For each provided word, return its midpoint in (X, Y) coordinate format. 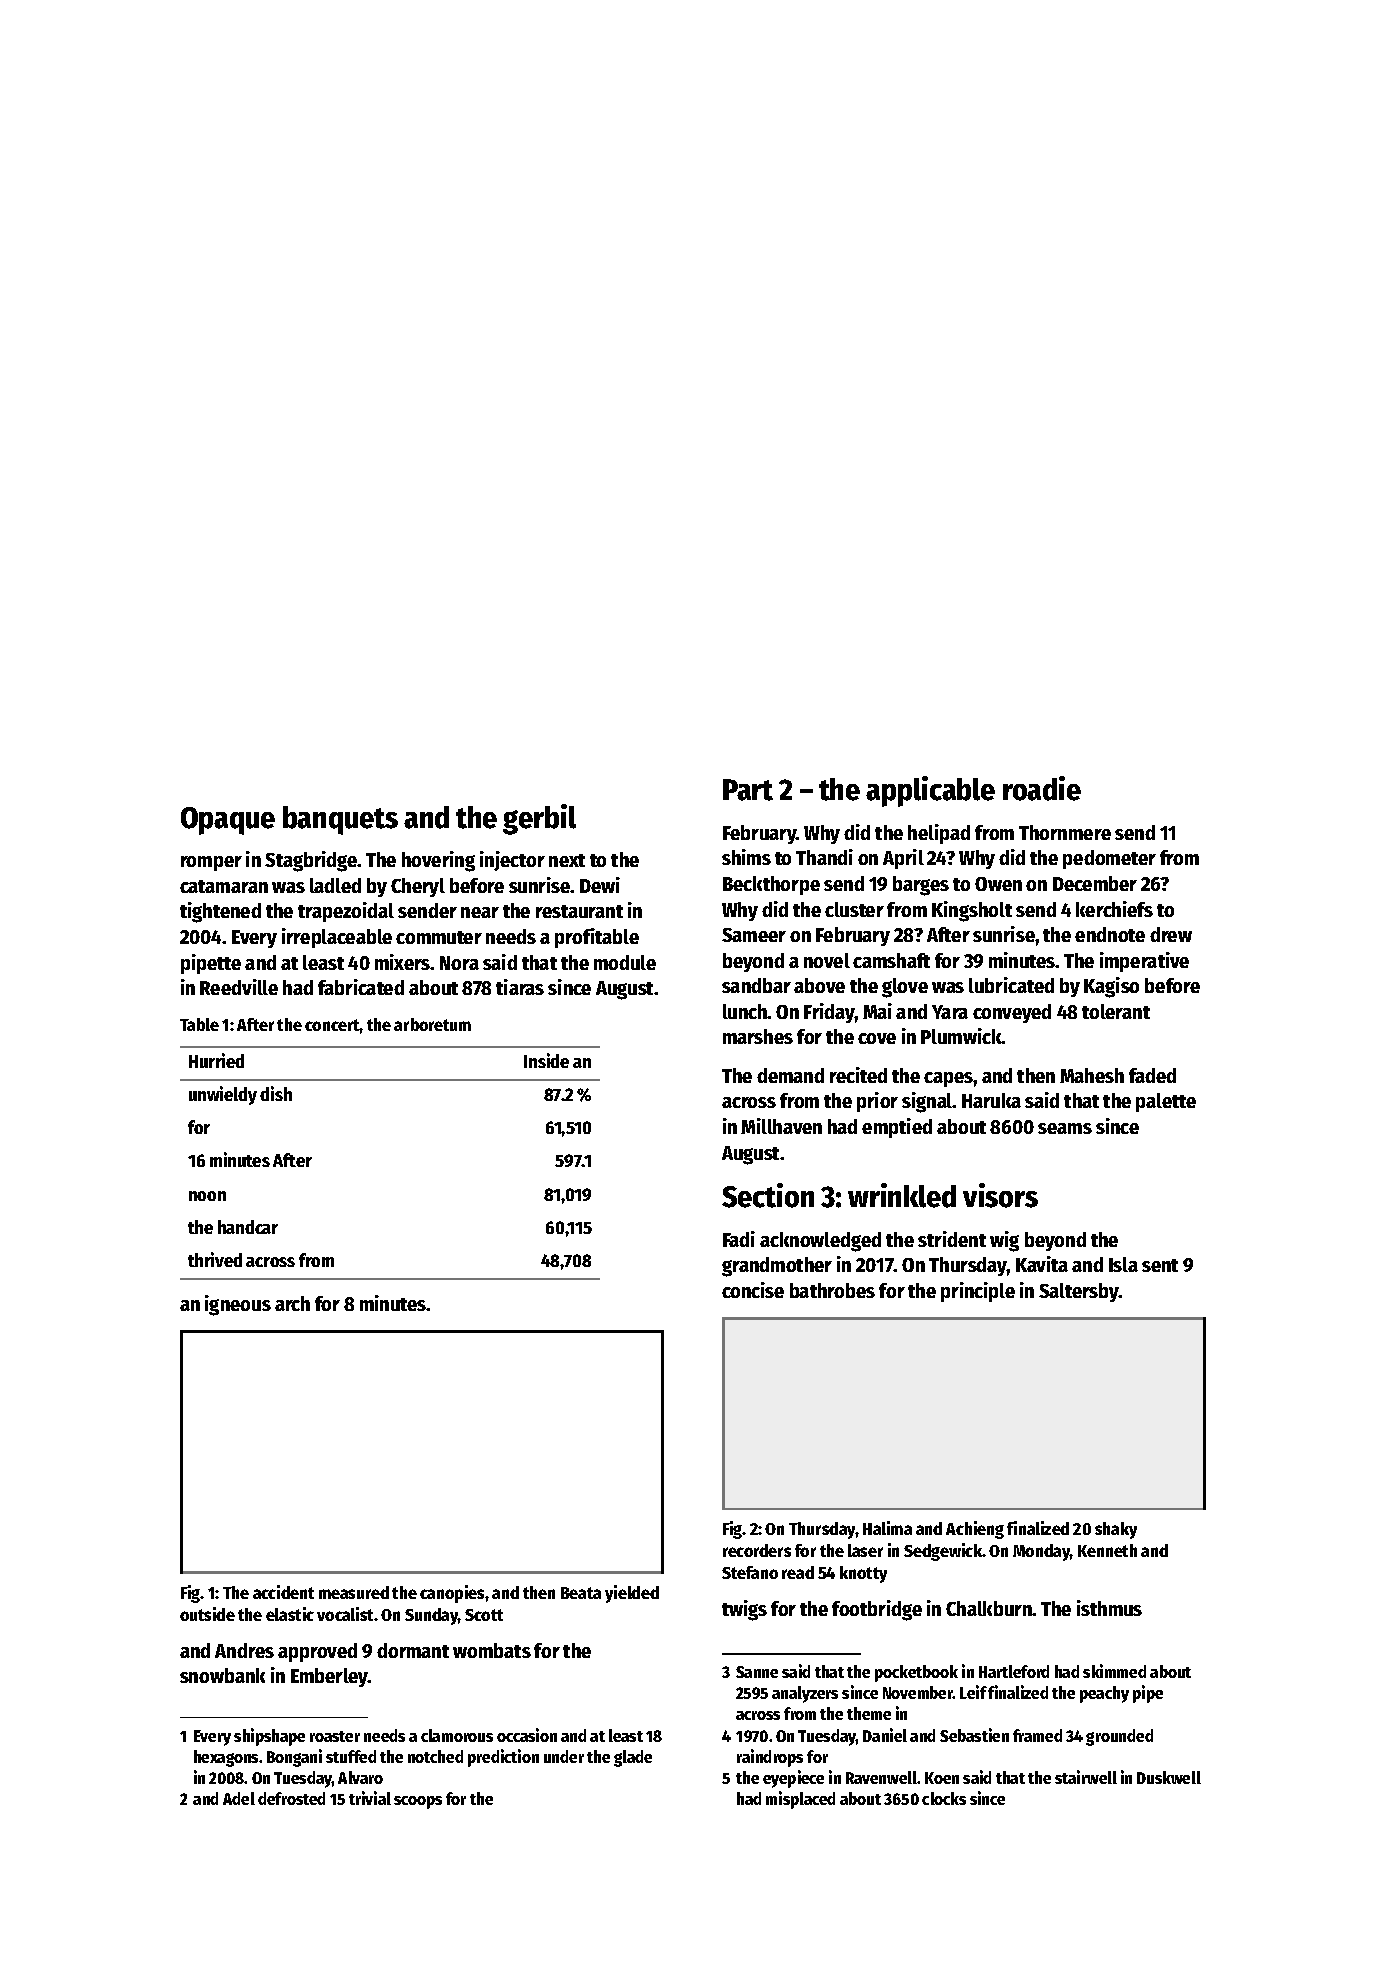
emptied (897, 1128)
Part (748, 790)
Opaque (228, 821)
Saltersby (1079, 1292)
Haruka (991, 1100)
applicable (930, 791)
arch (292, 1303)
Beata (581, 1593)
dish (276, 1093)
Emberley (330, 1677)
